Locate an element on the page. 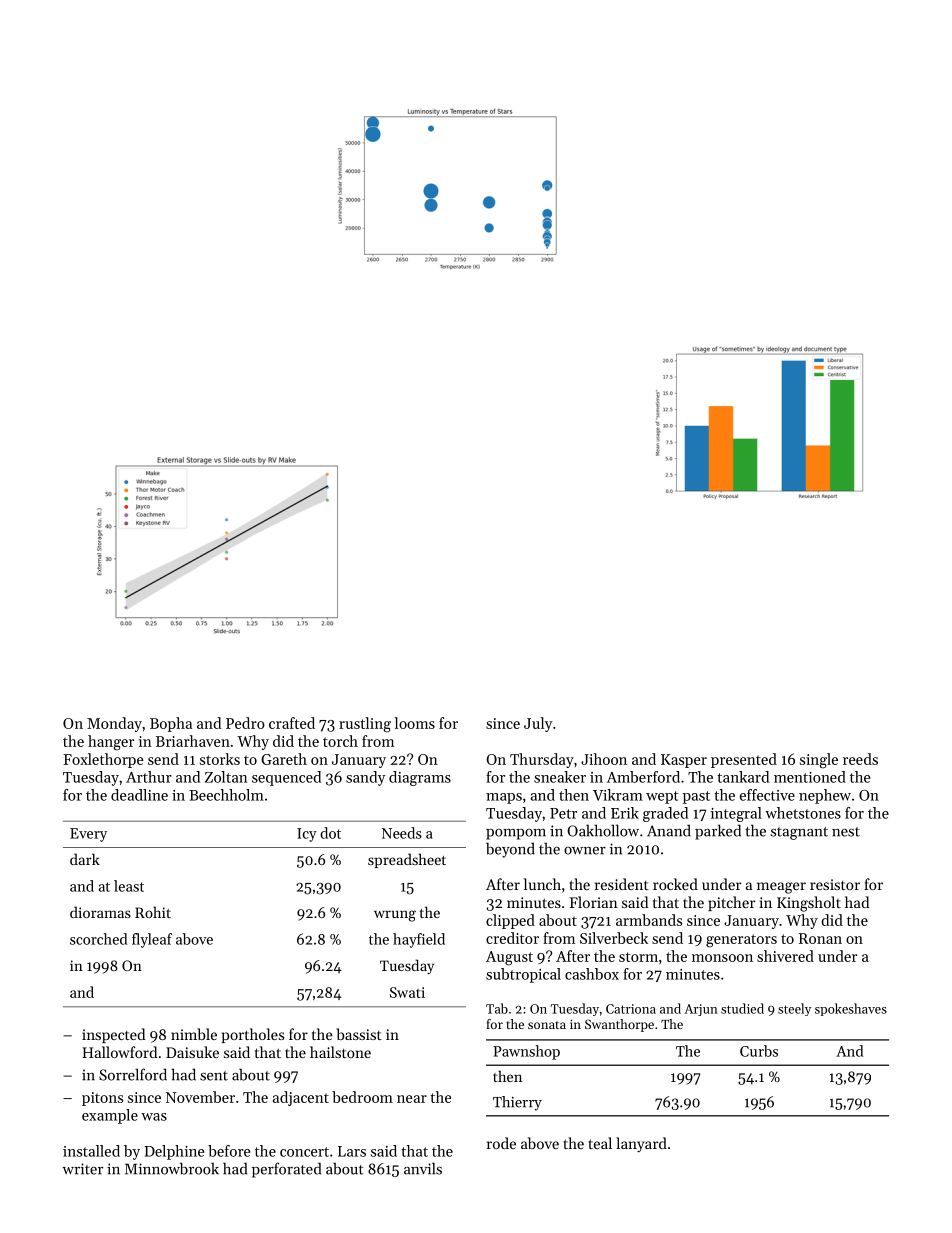 The width and height of the document is (952, 1233). owner is located at coordinates (585, 851).
